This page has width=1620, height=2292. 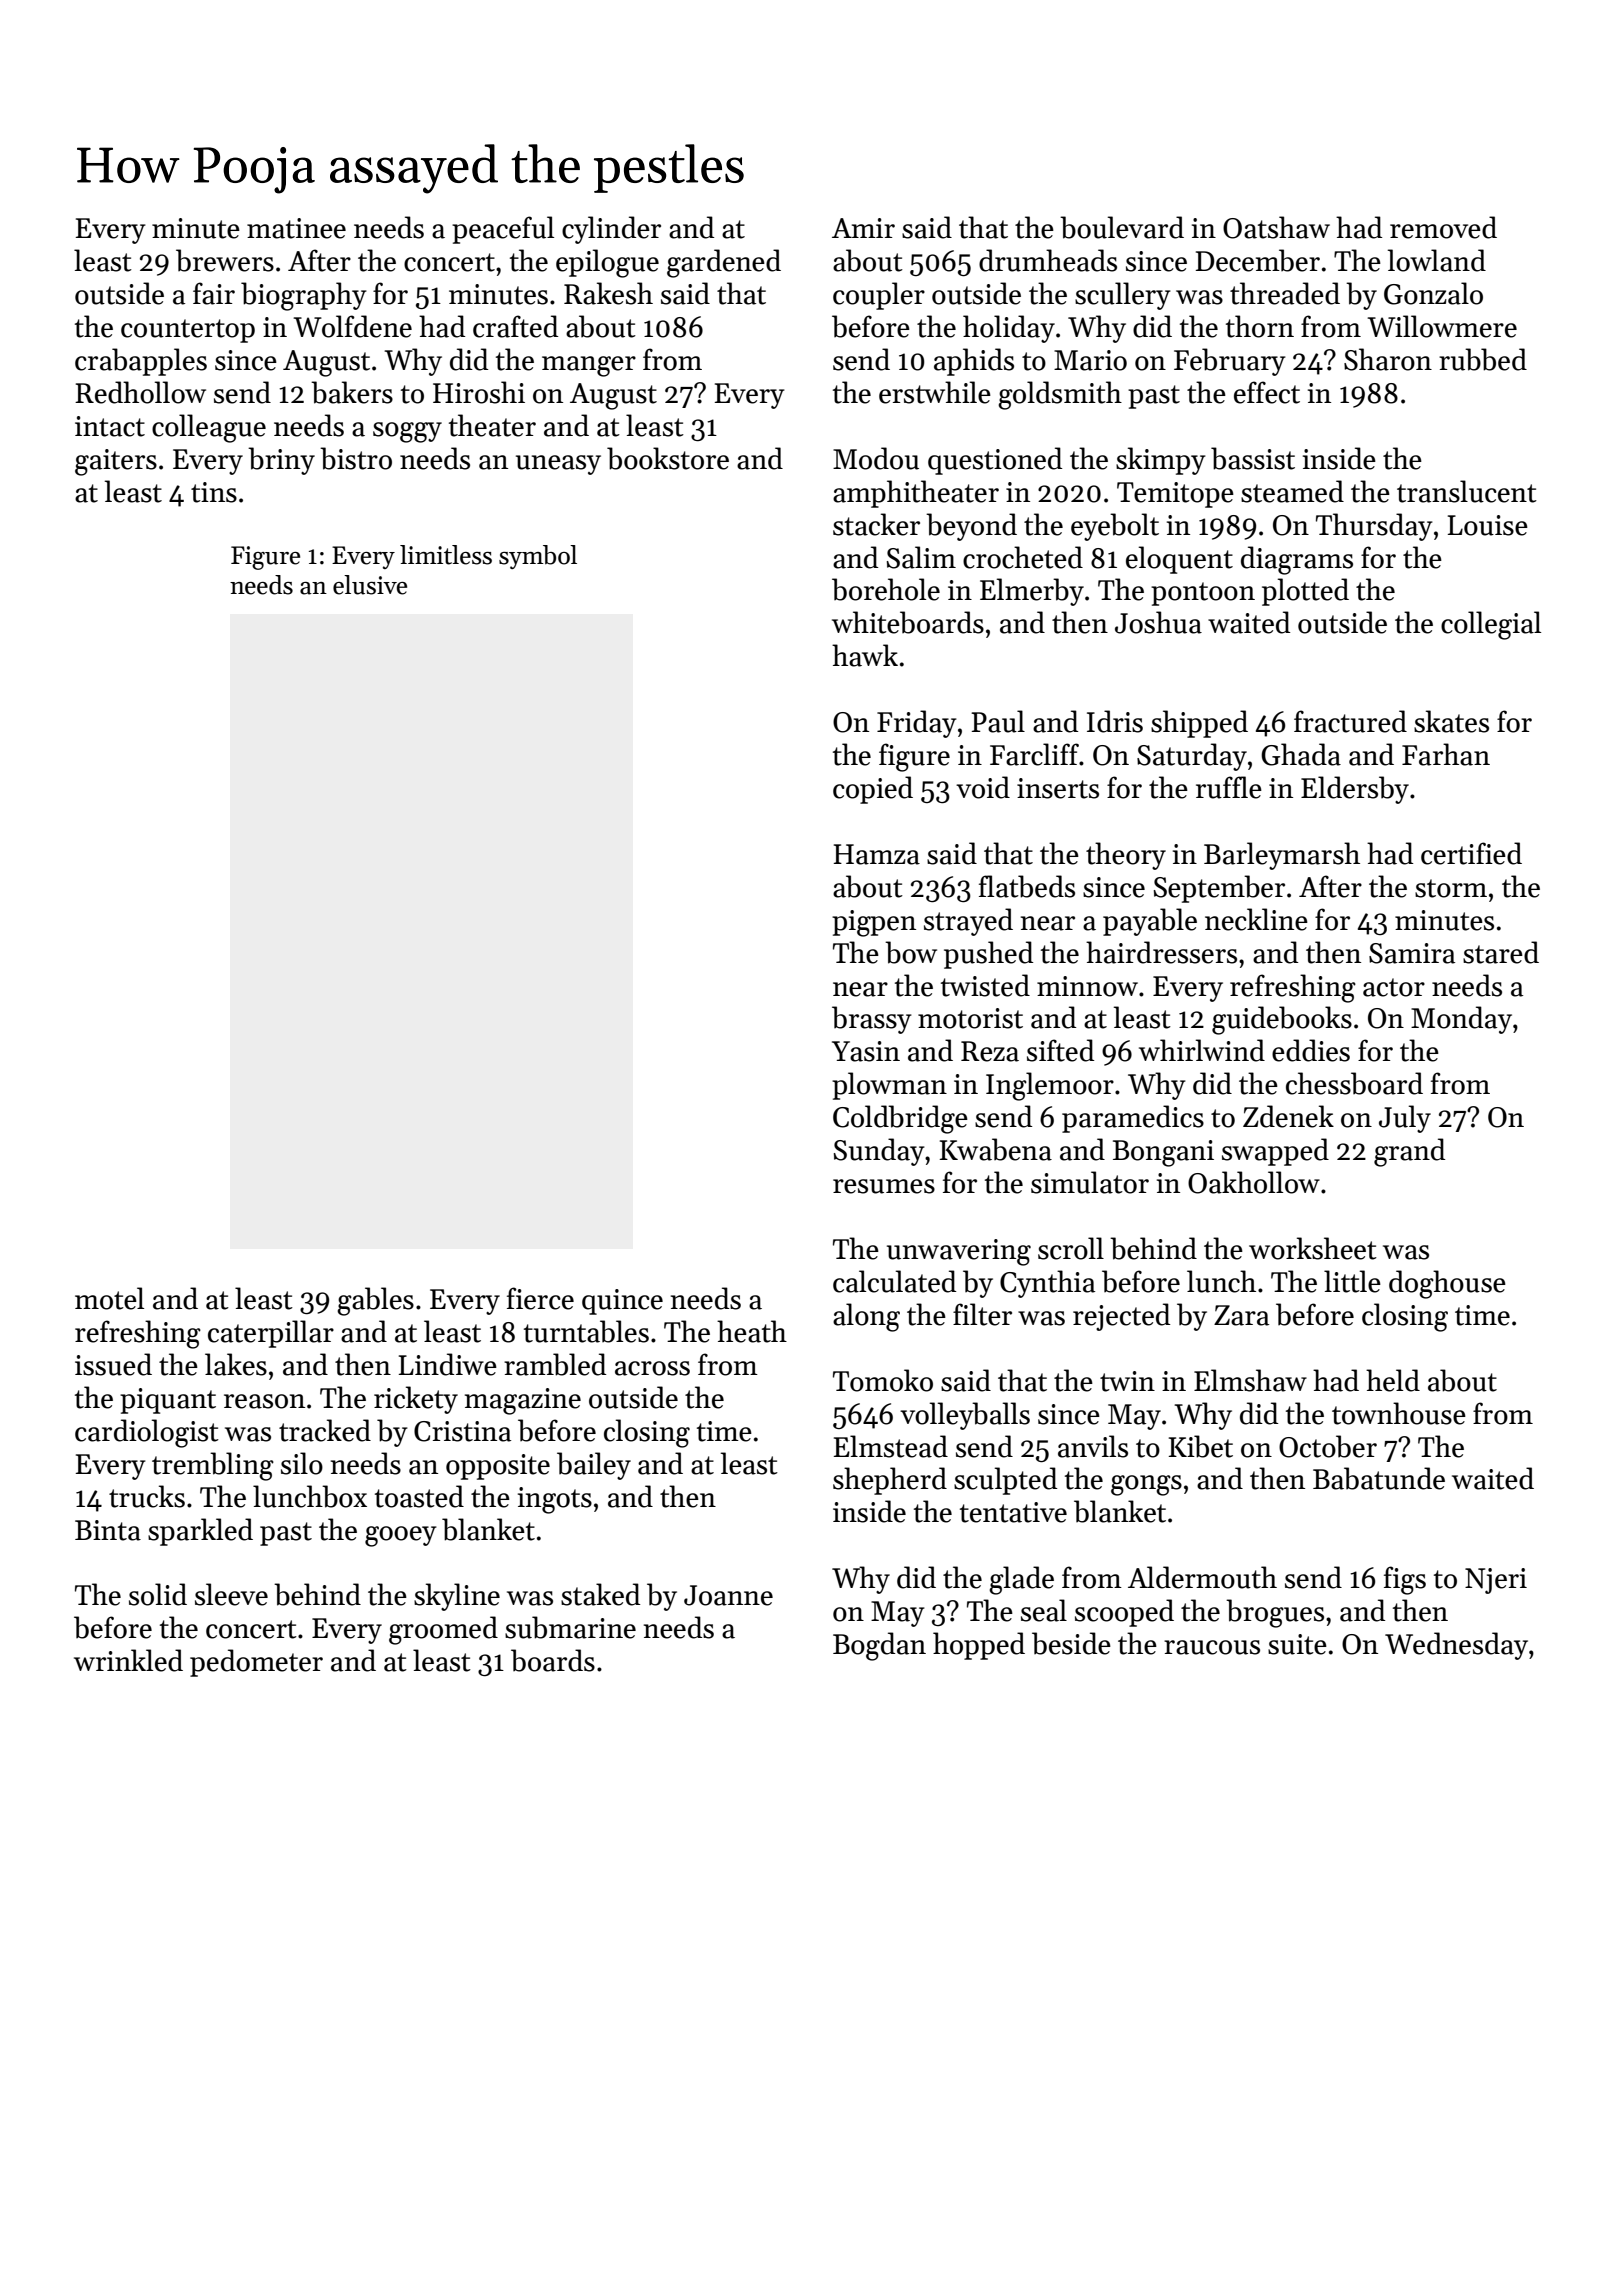 What do you see at coordinates (109, 1298) in the page?
I see `motel` at bounding box center [109, 1298].
